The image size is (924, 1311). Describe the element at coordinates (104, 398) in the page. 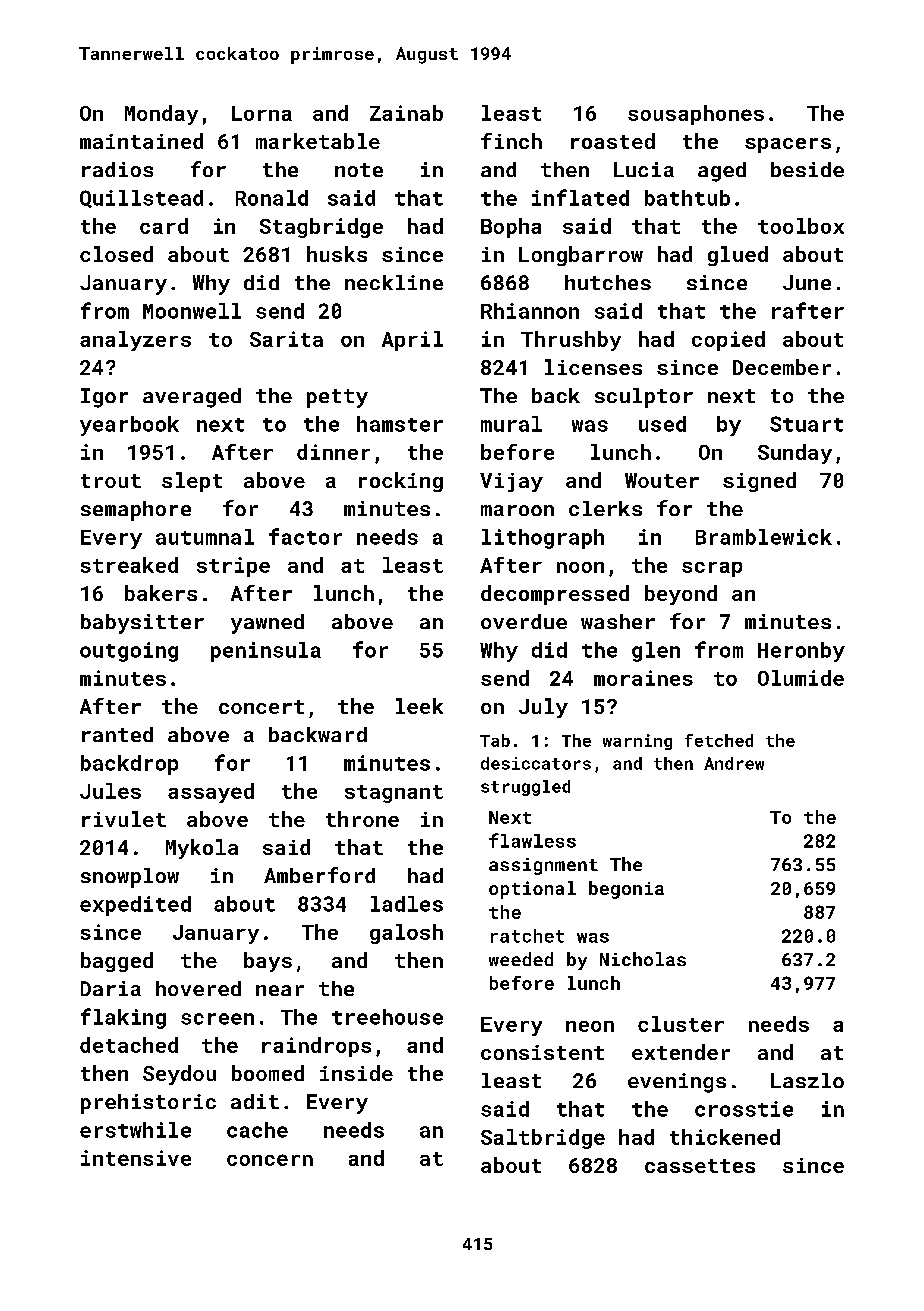

I see `Igor` at that location.
